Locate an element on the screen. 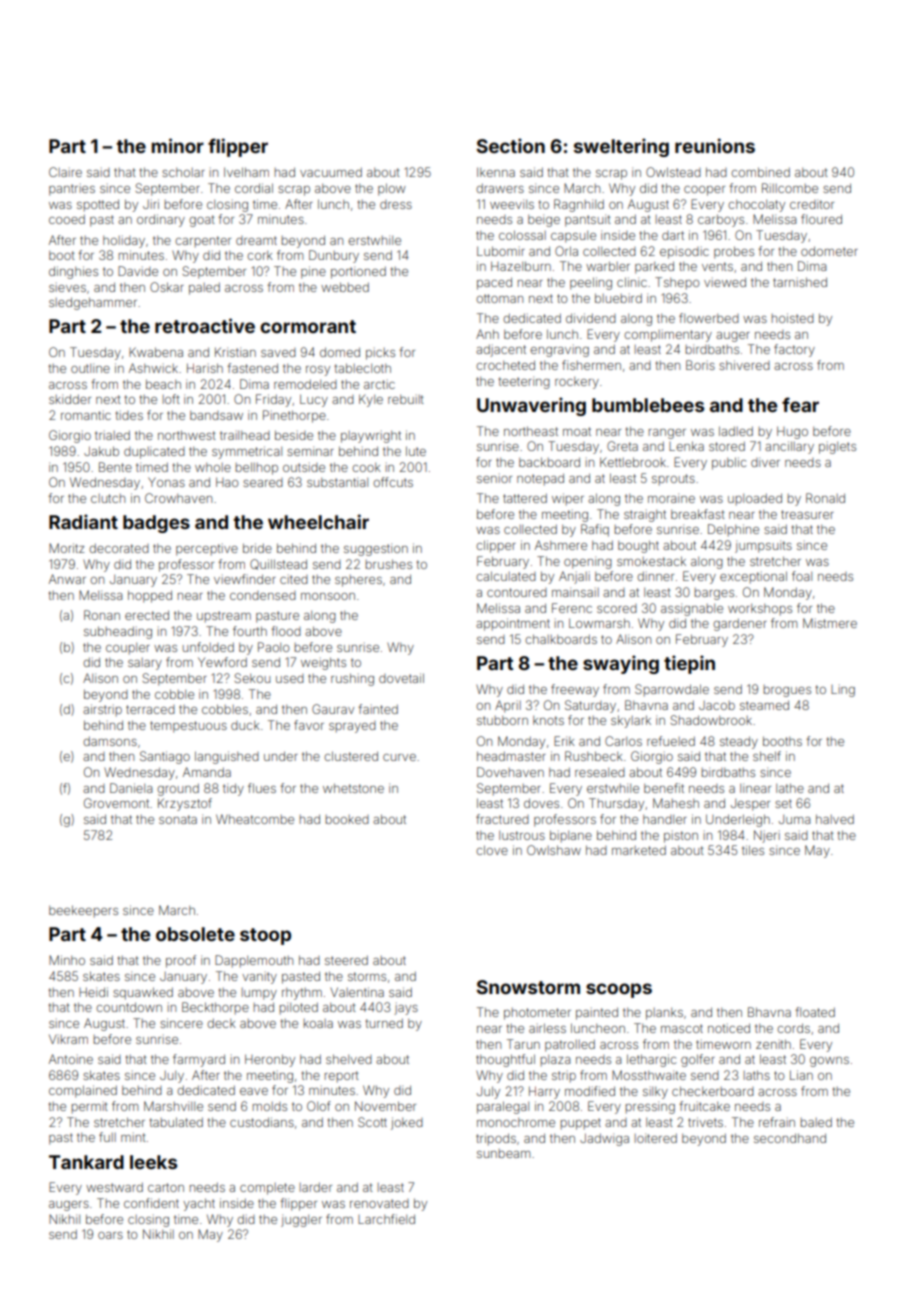  Ronald is located at coordinates (825, 498).
